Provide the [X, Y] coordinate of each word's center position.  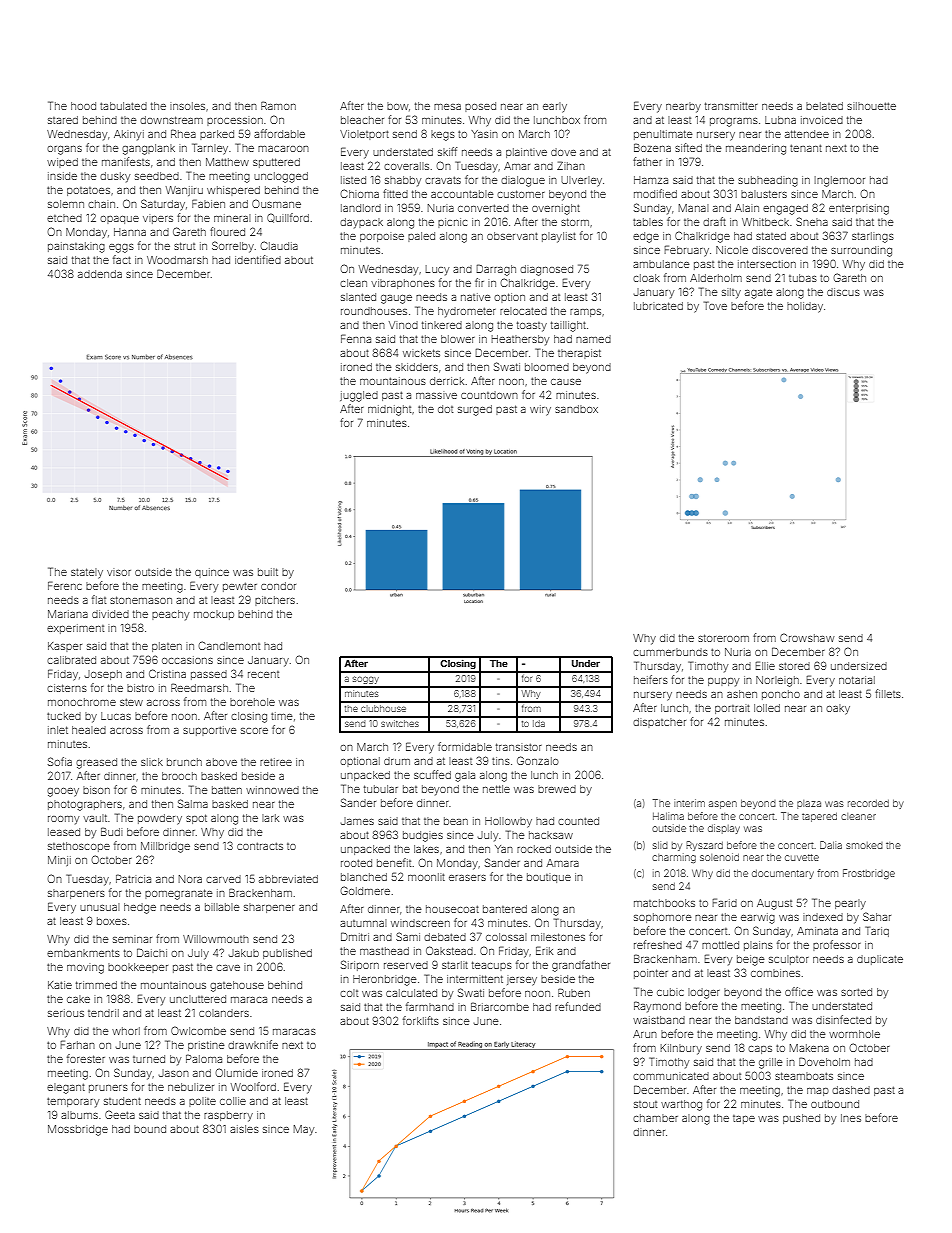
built [268, 572]
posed [480, 107]
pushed [801, 1119]
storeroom [723, 638]
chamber [655, 1118]
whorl [126, 1031]
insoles [187, 106]
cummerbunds [670, 652]
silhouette [871, 106]
